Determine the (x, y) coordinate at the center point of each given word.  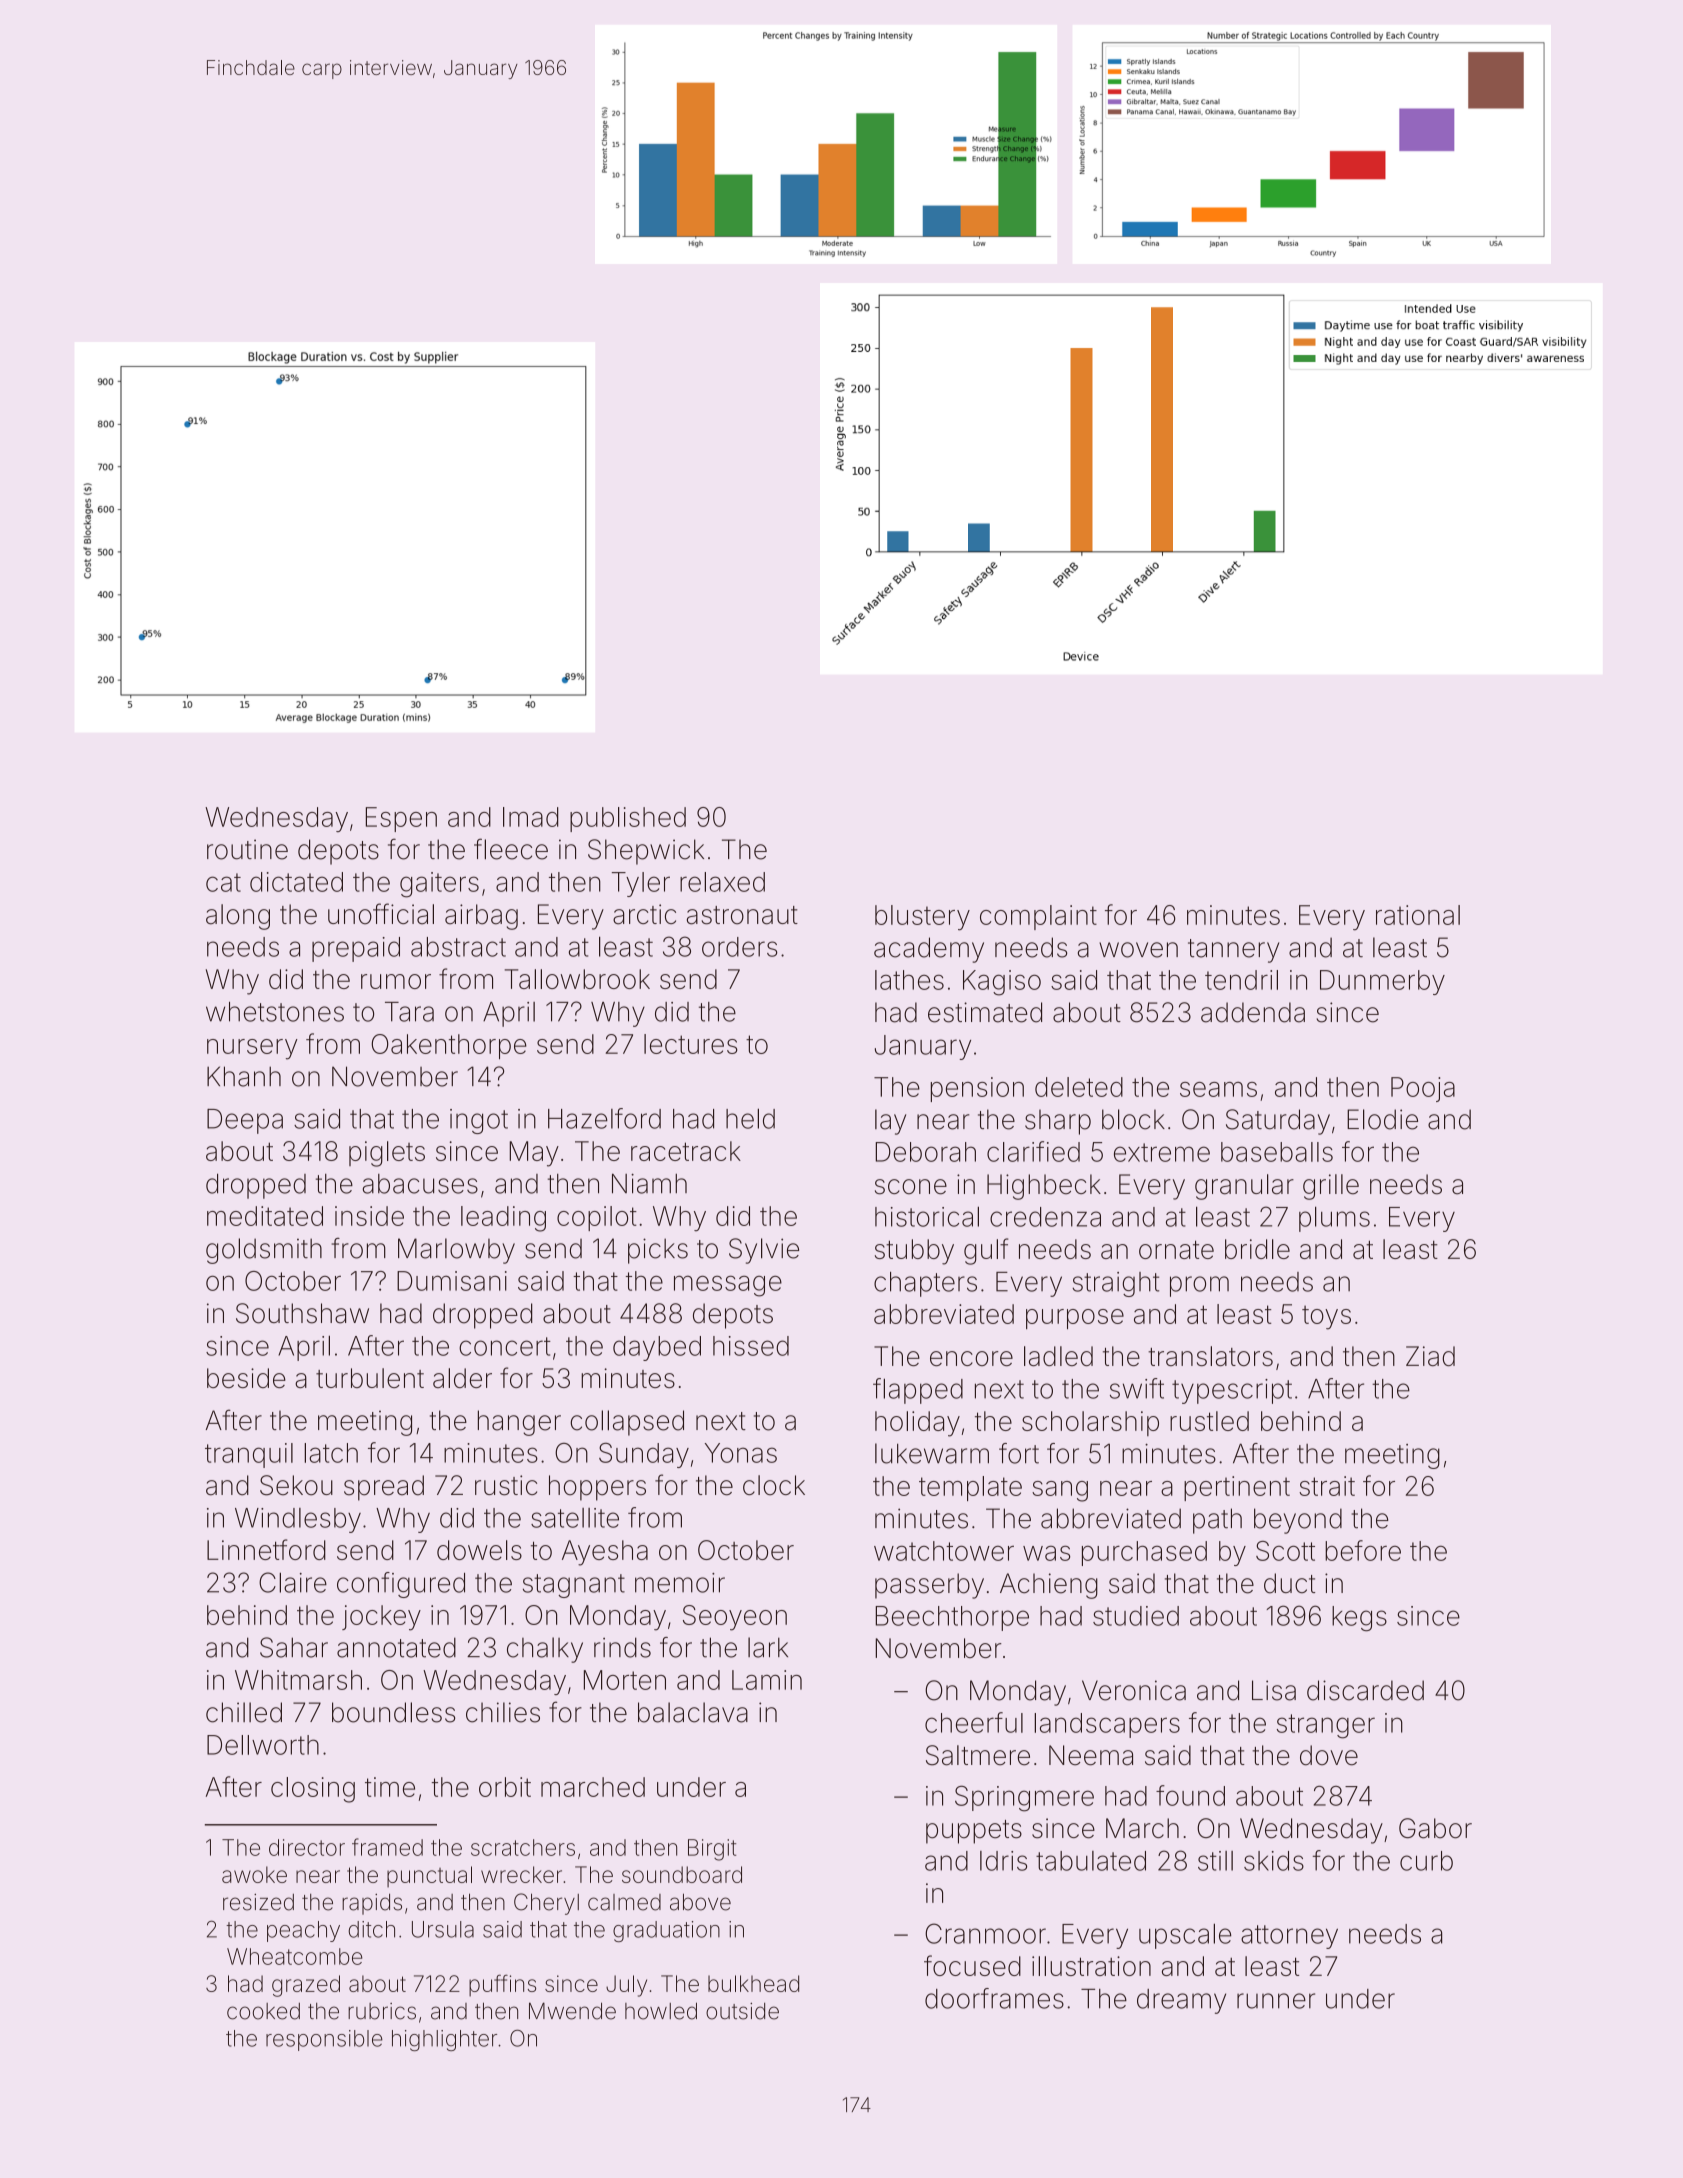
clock (774, 1485)
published (628, 819)
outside (742, 2011)
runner (1276, 2001)
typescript (1232, 1391)
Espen (401, 819)
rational (1418, 915)
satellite (575, 1518)
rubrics (382, 2011)
